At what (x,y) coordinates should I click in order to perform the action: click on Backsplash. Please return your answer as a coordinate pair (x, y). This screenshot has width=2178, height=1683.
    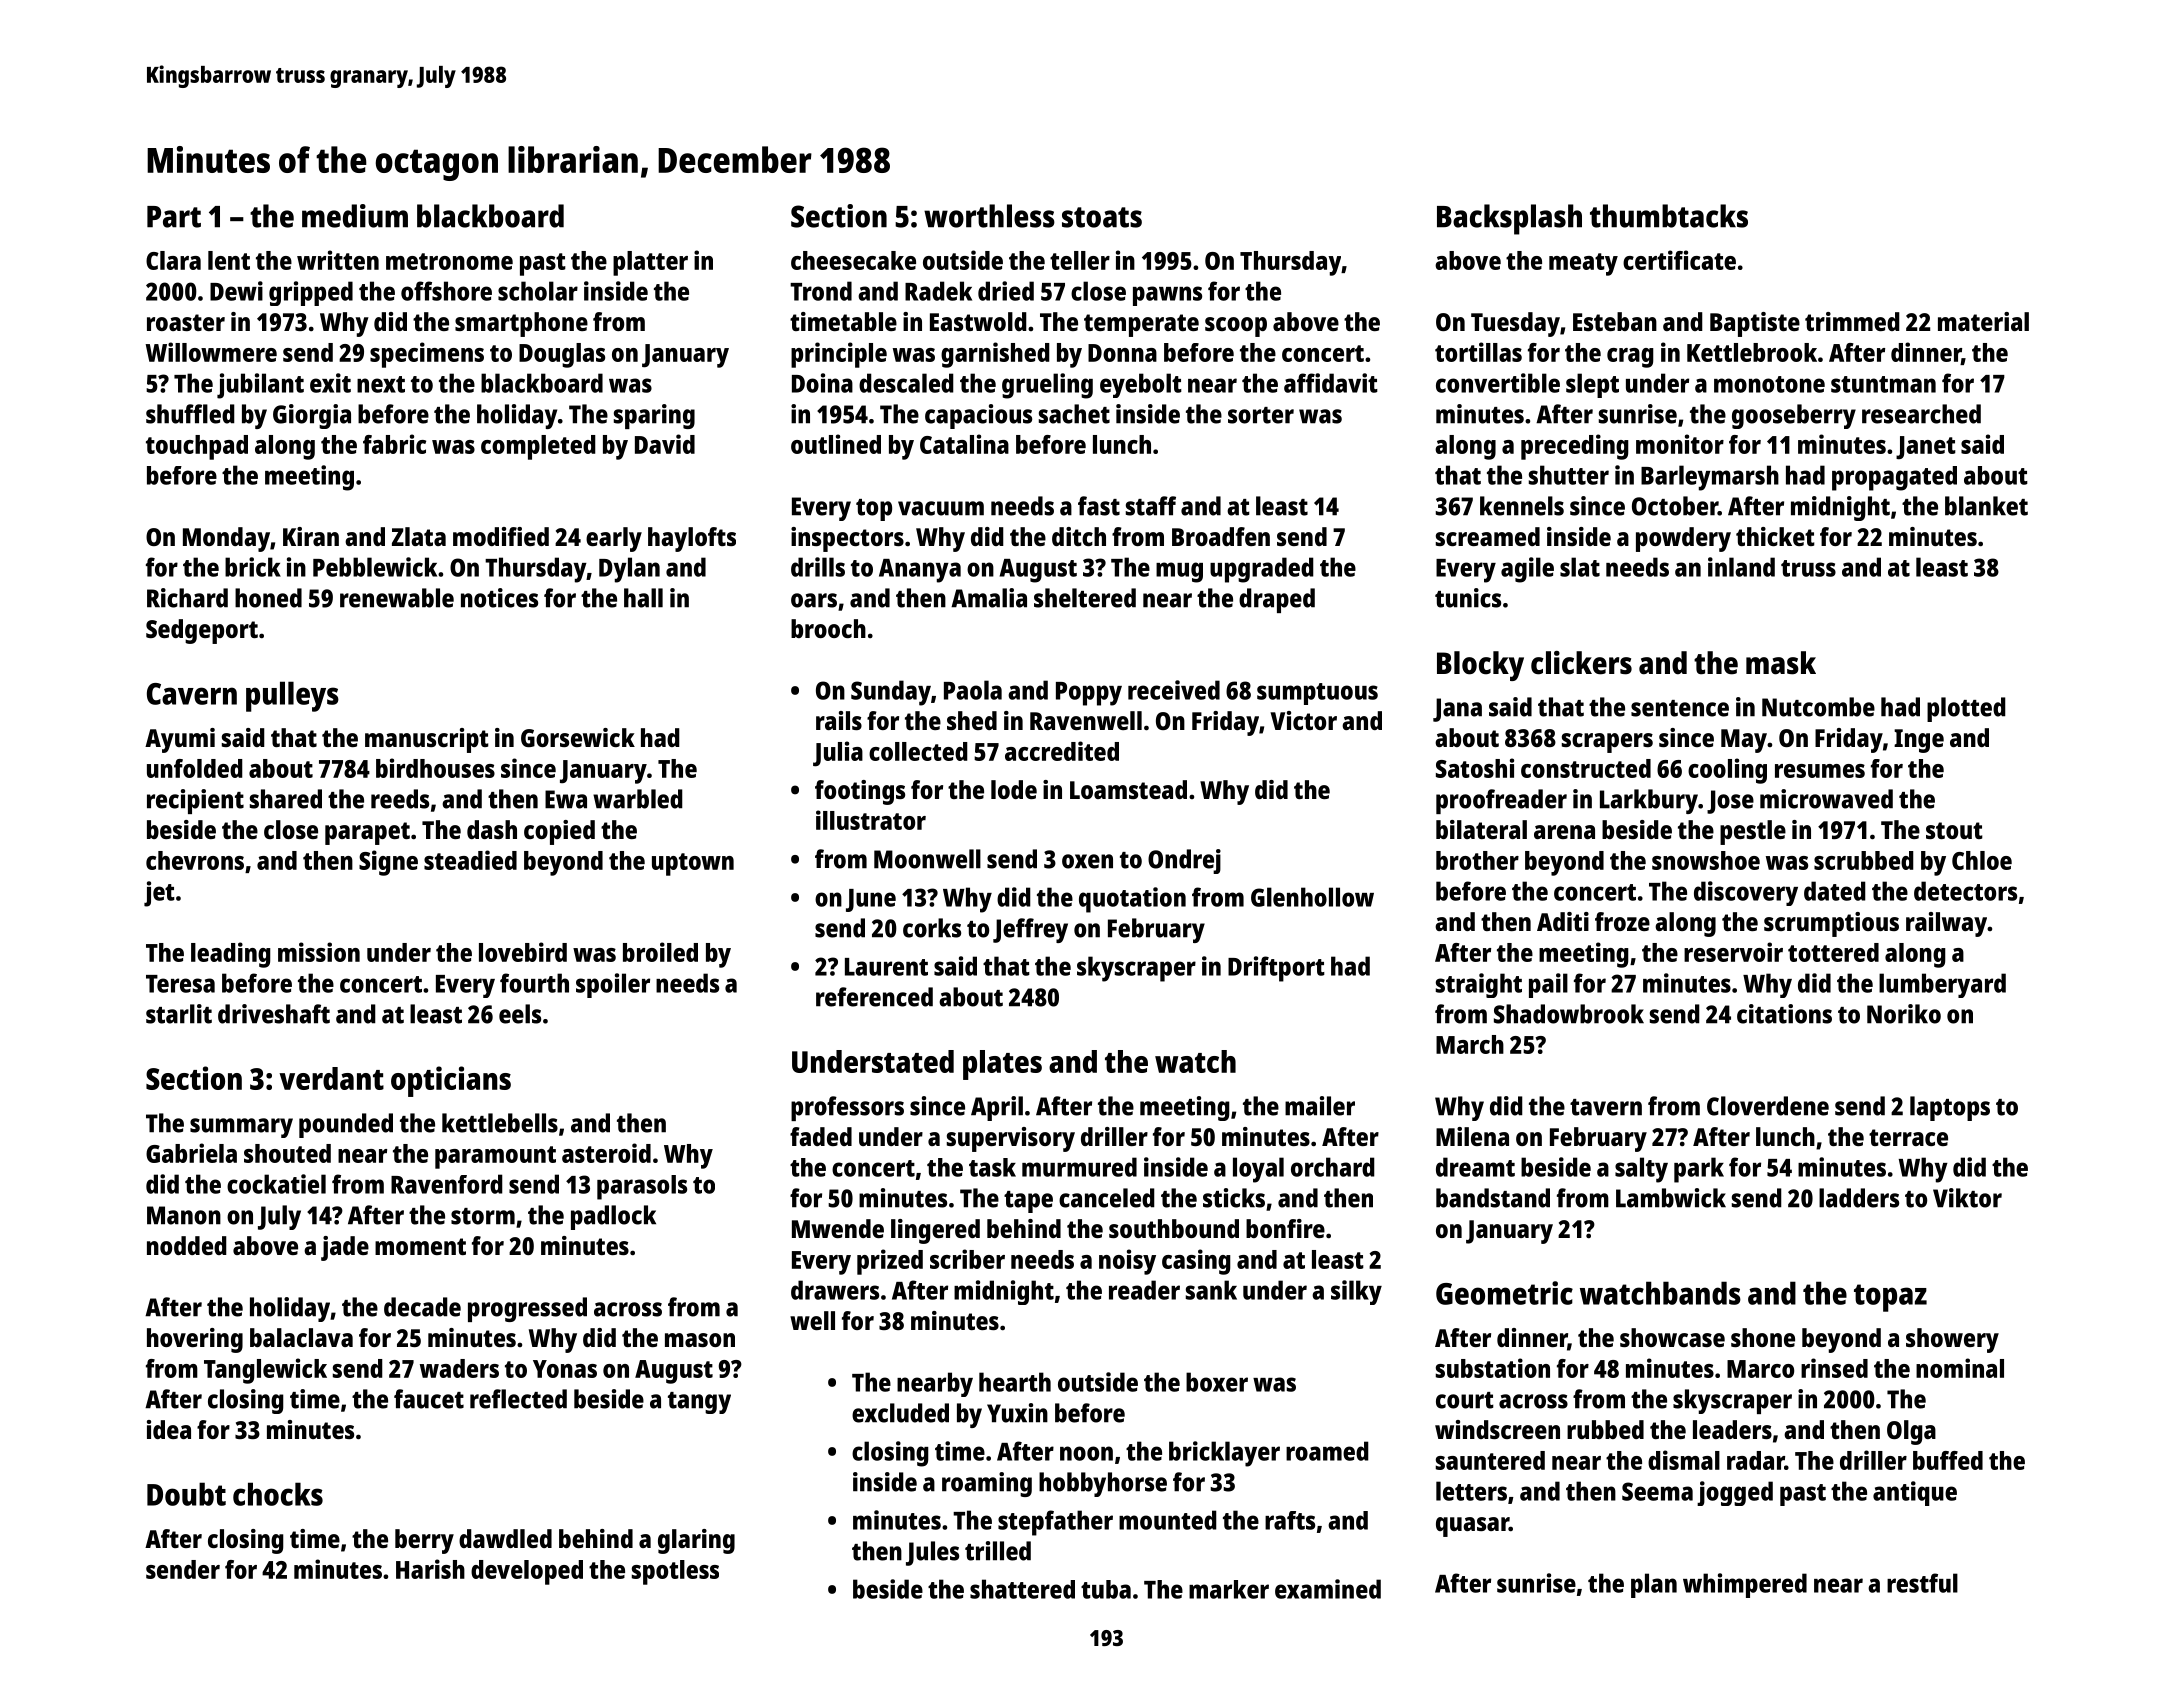
    Looking at the image, I should click on (1509, 219).
